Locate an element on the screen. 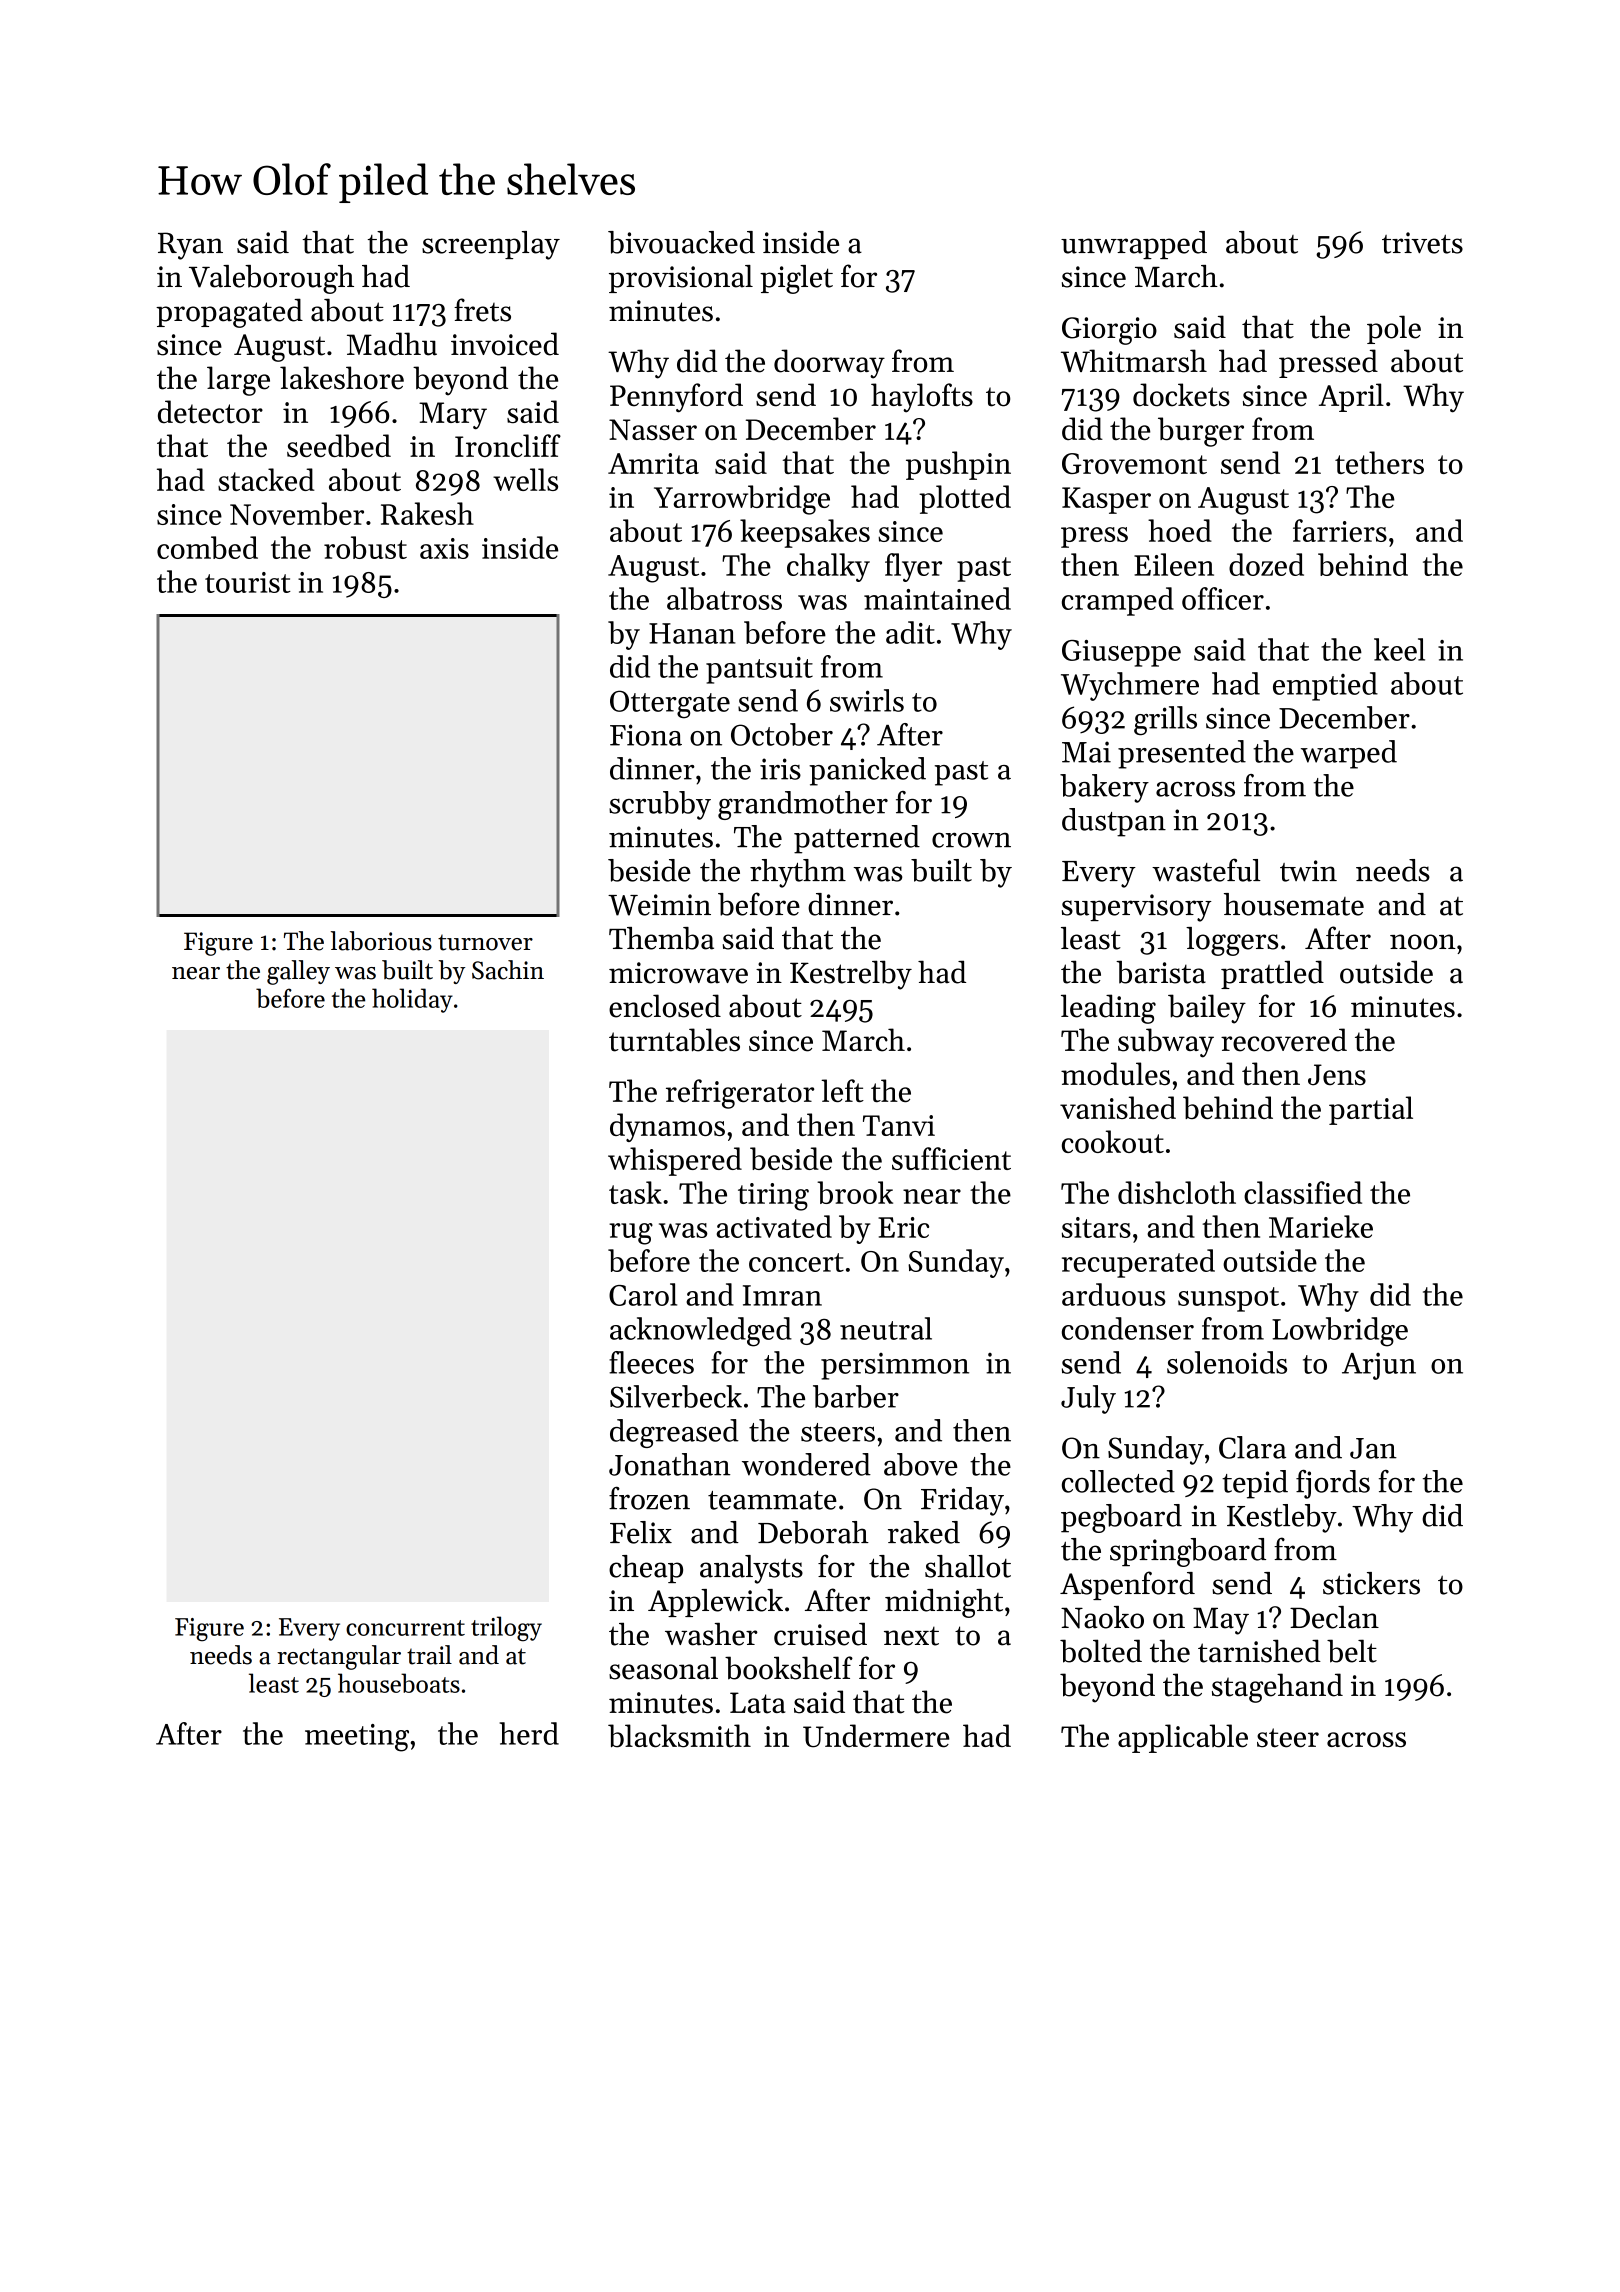 The width and height of the screenshot is (1620, 2292). provisional is located at coordinates (681, 279).
